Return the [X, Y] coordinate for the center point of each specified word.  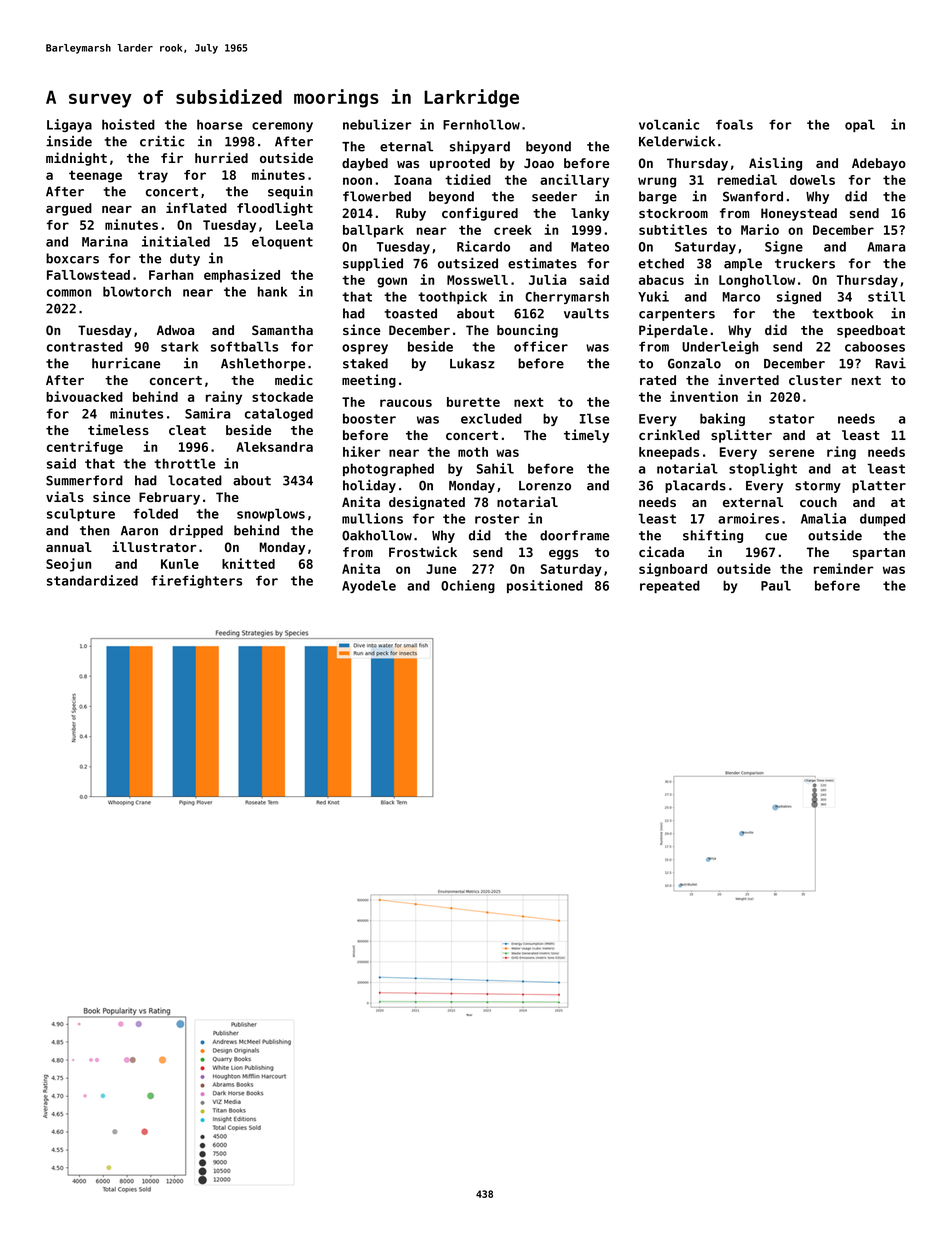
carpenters [677, 315]
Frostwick [423, 551]
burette [473, 402]
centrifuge [85, 448]
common [69, 293]
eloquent [282, 242]
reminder [843, 568]
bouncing [527, 331]
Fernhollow [481, 124]
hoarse [219, 124]
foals [734, 124]
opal [860, 125]
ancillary [574, 181]
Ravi [891, 363]
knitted [248, 563]
